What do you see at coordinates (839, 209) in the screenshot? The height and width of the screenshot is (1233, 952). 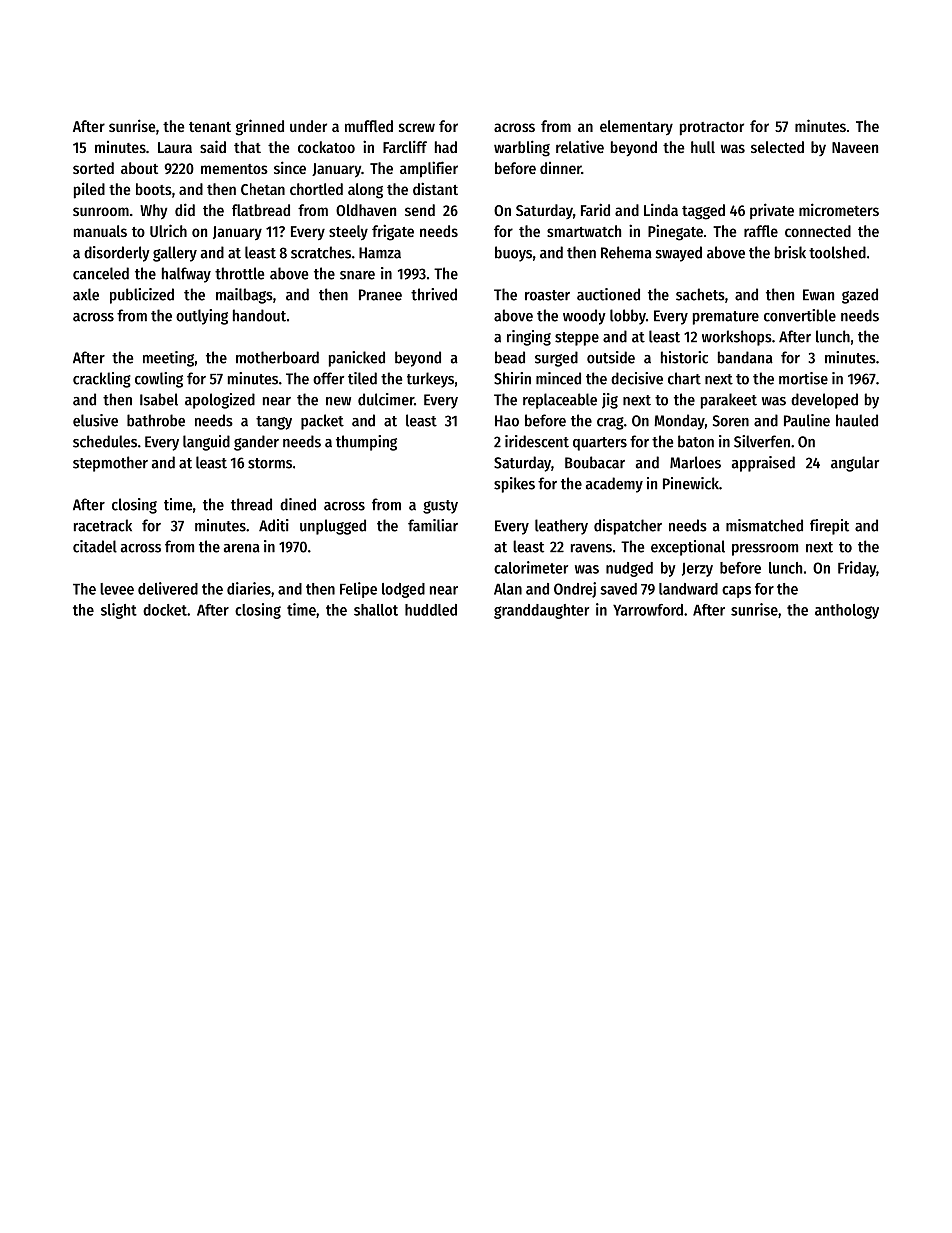 I see `micrometers` at bounding box center [839, 209].
